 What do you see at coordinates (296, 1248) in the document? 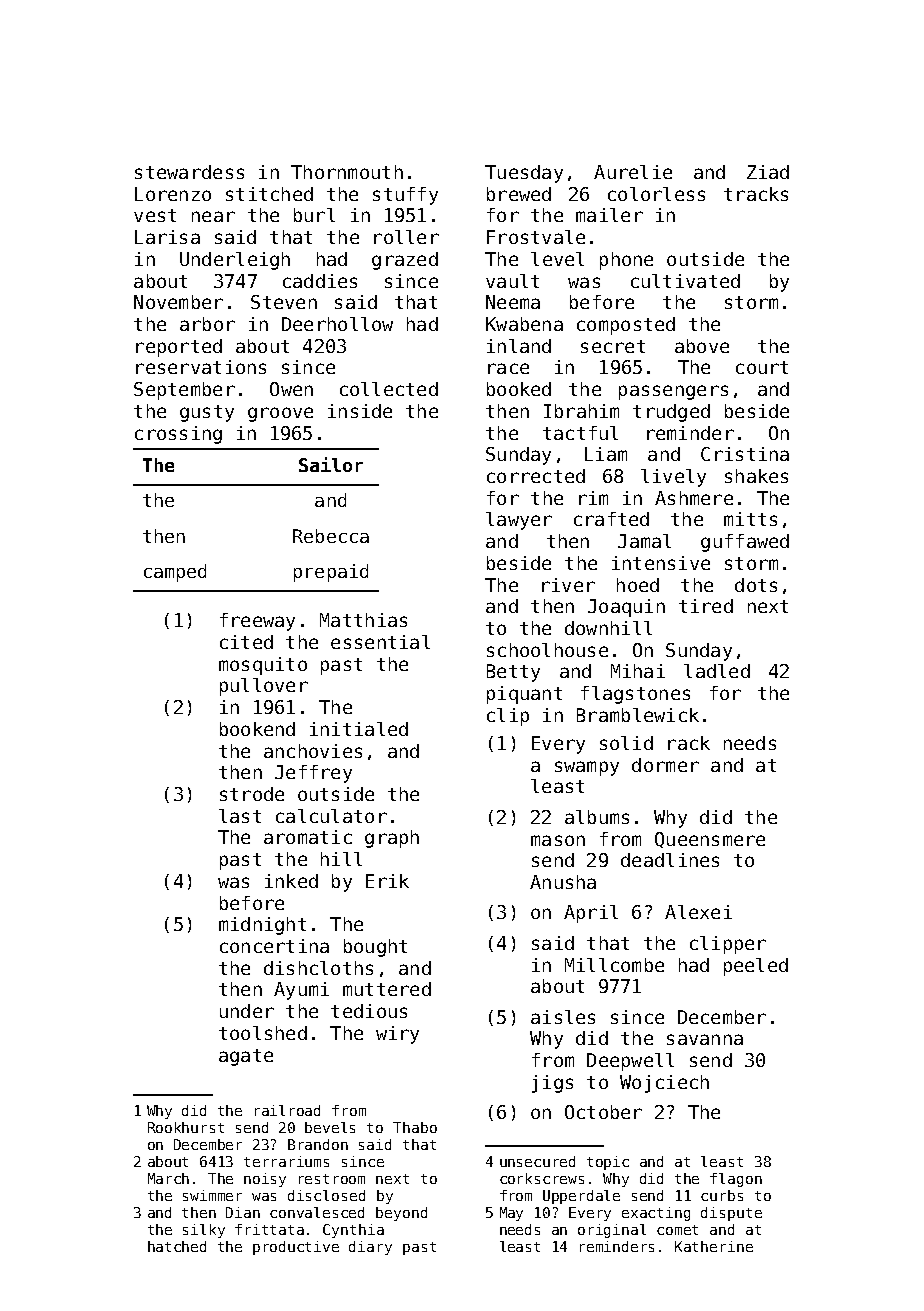
I see `productive` at bounding box center [296, 1248].
